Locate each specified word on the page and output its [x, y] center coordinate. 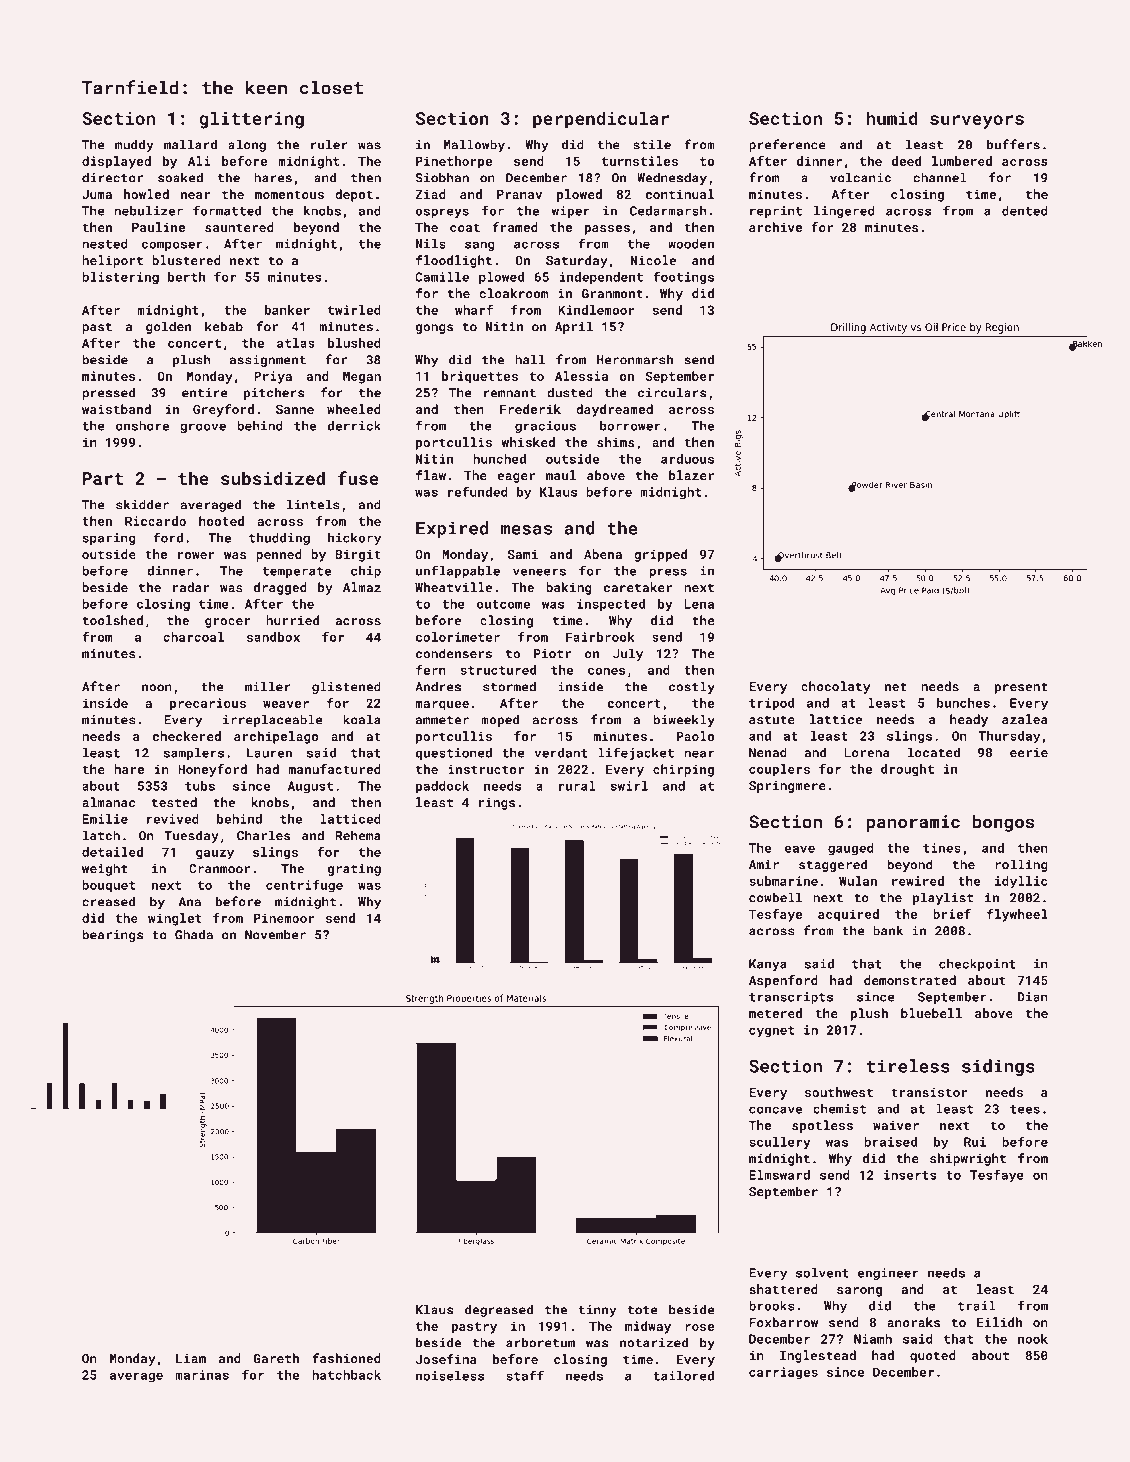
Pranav [519, 194]
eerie [1029, 753]
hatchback [346, 1375]
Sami [523, 554]
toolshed [112, 620]
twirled [354, 310]
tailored [683, 1376]
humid [892, 118]
